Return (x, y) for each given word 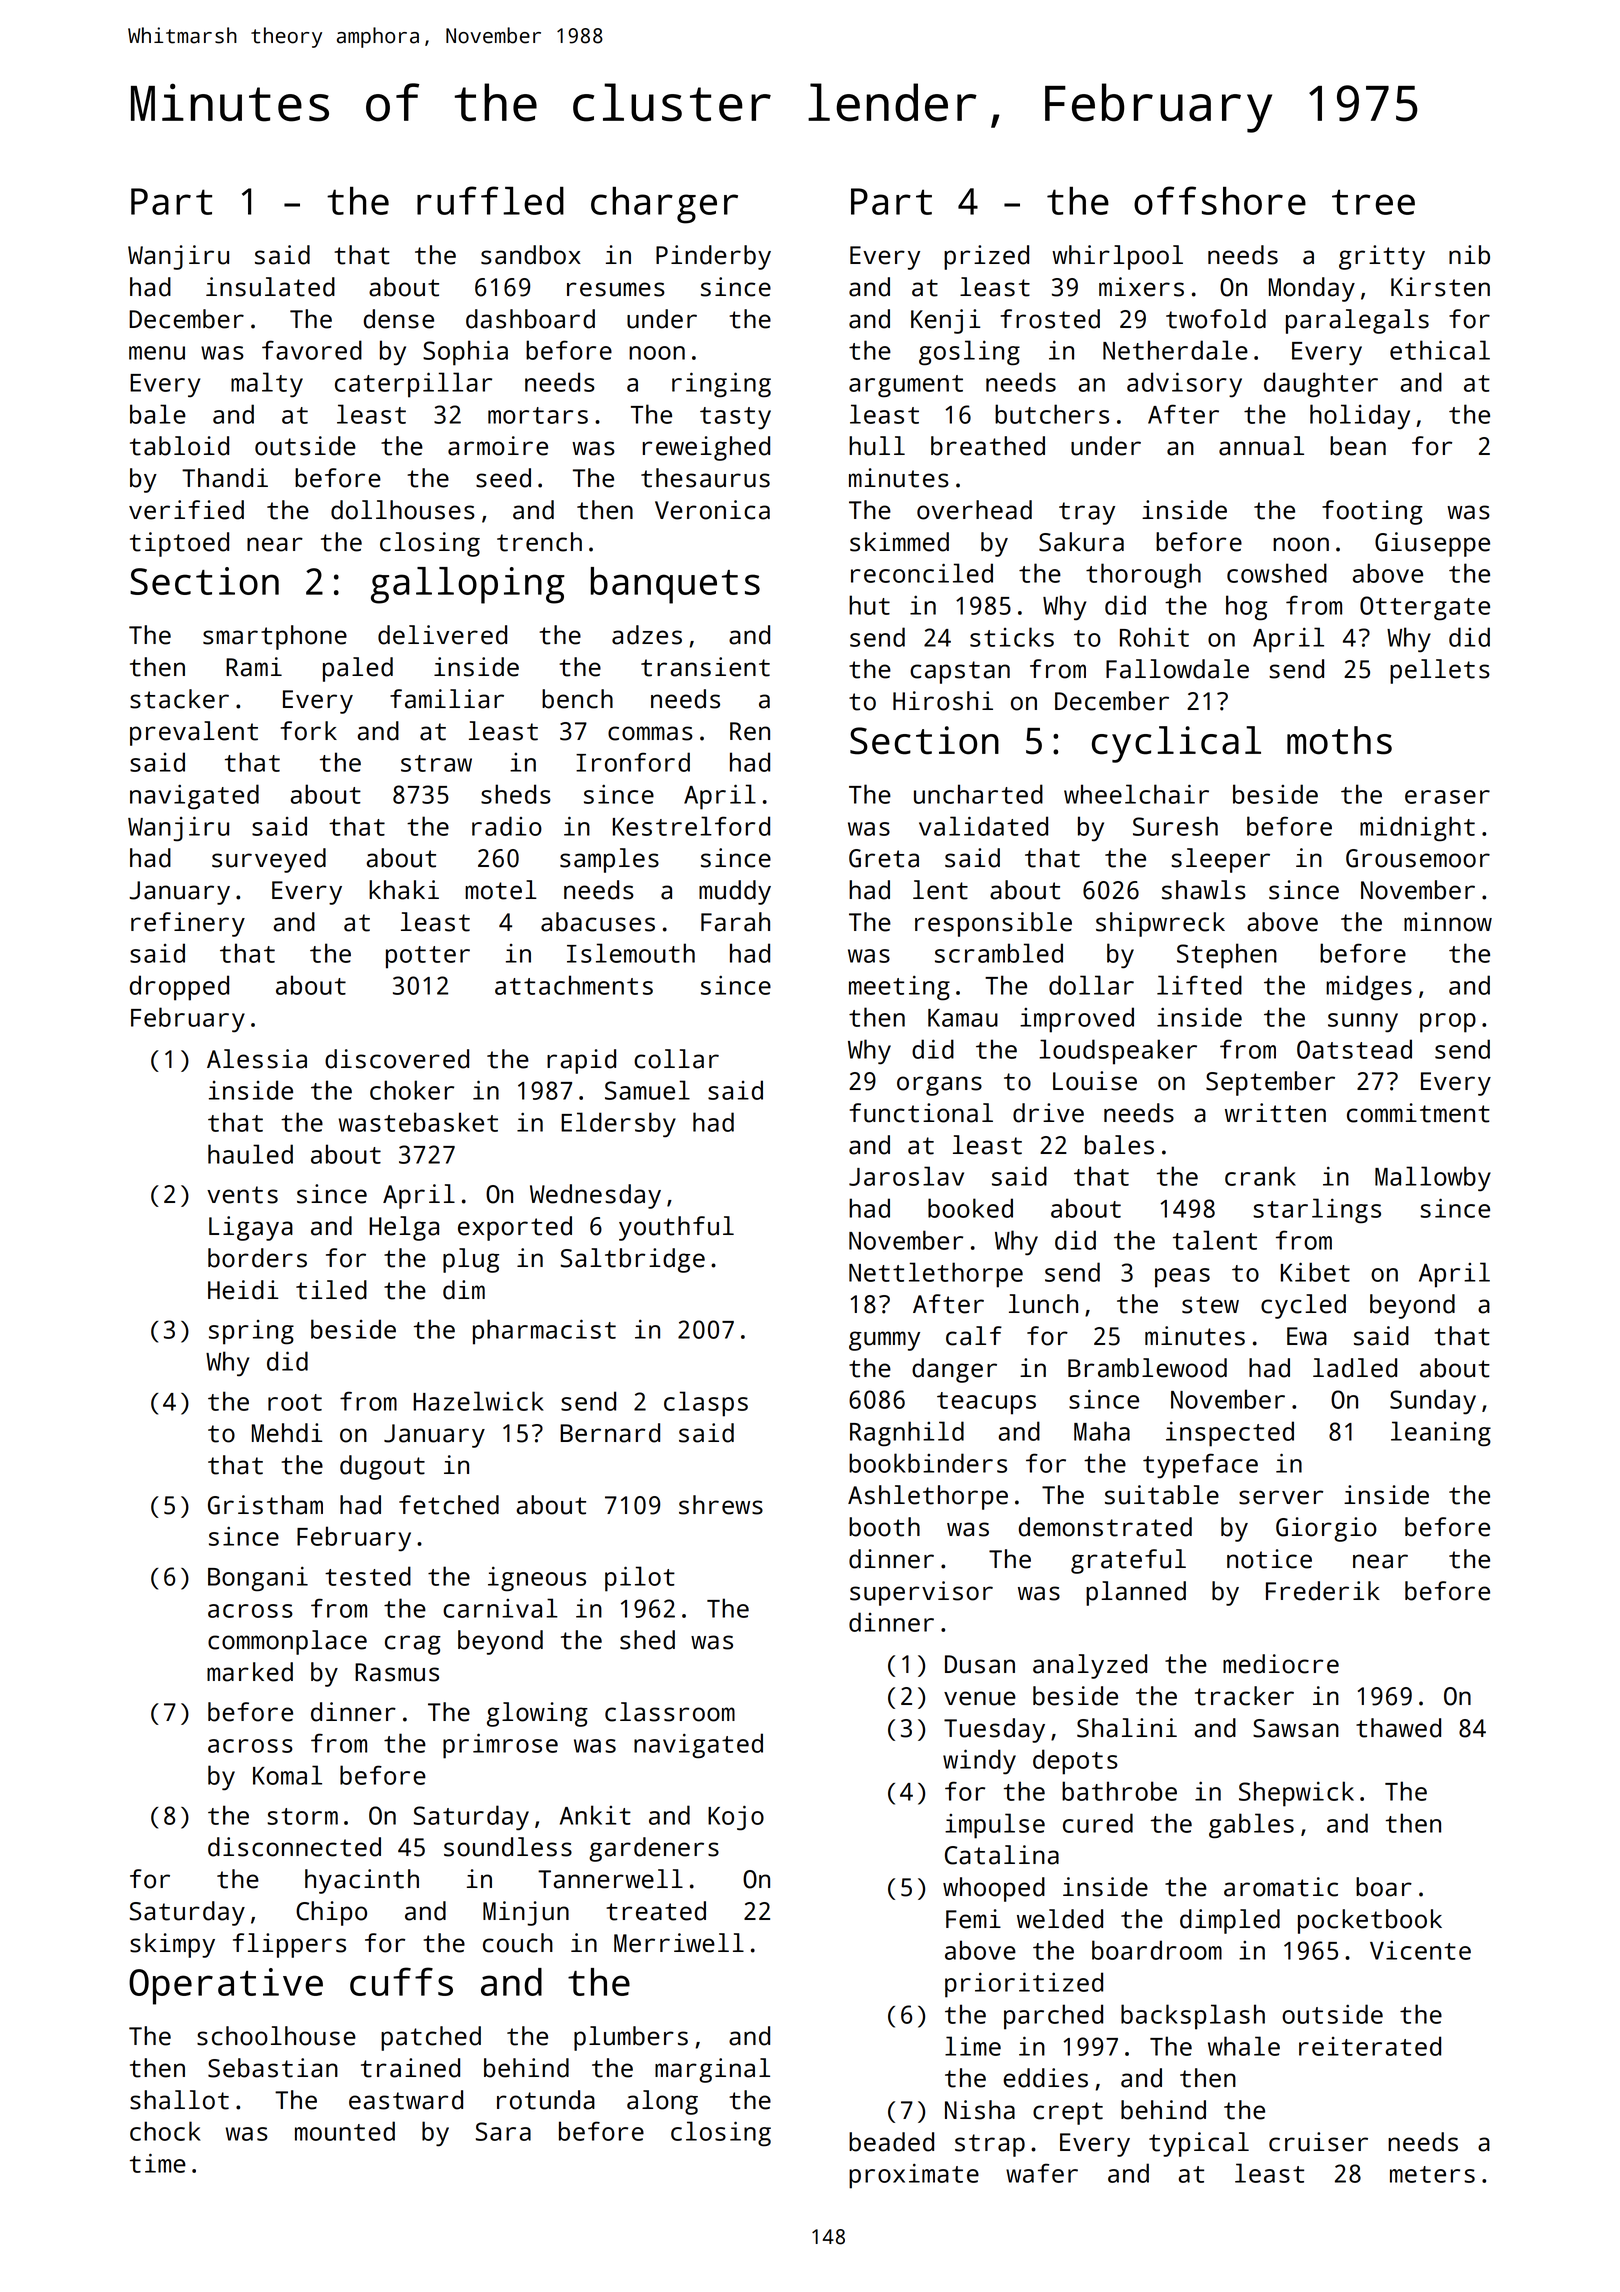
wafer (1042, 2173)
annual (1261, 446)
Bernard (610, 1433)
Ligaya (251, 1228)
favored (312, 350)
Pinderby (713, 257)
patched (431, 2038)
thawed (1398, 1728)
